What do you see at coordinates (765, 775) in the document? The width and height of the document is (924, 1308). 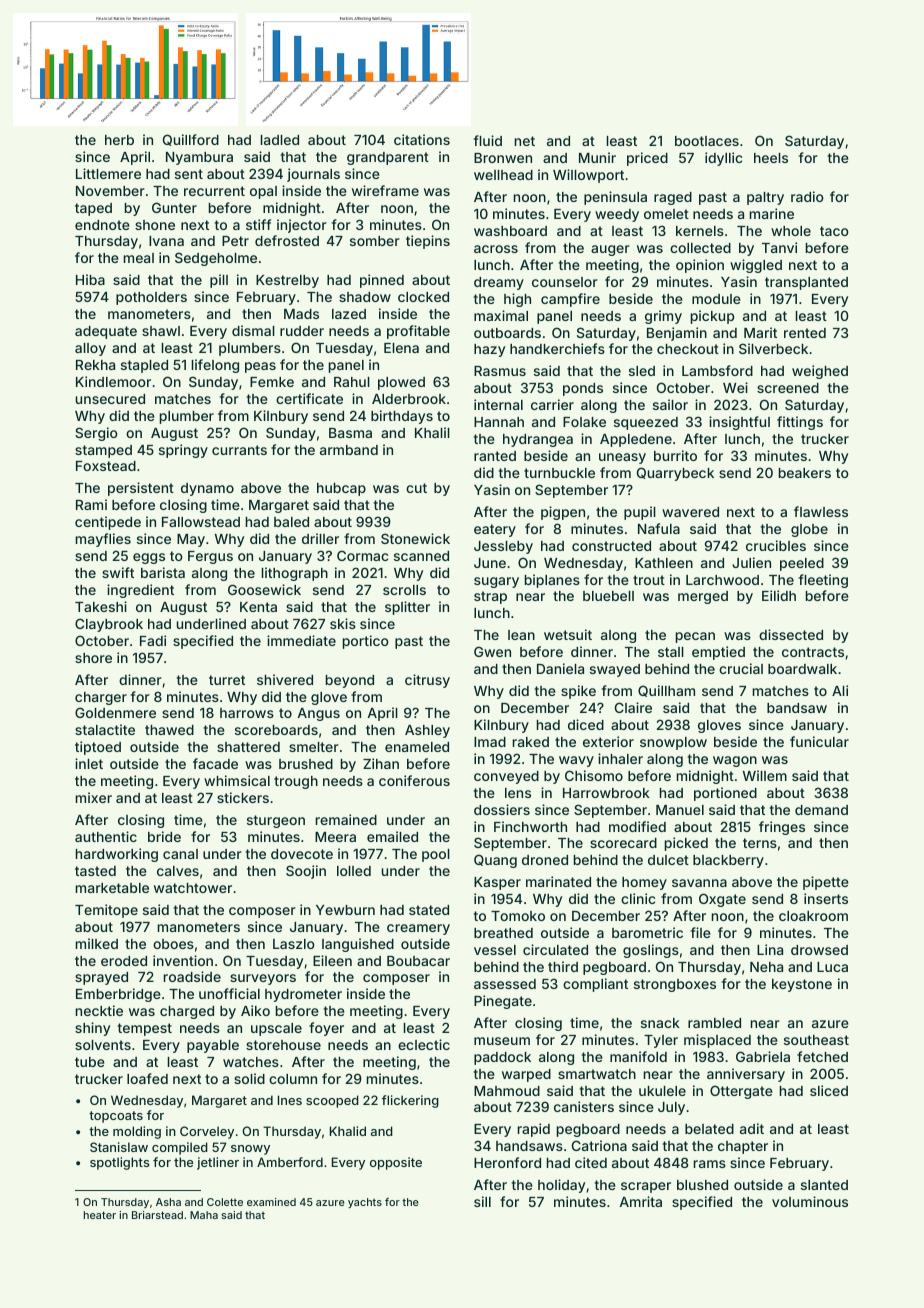 I see `Willem` at bounding box center [765, 775].
